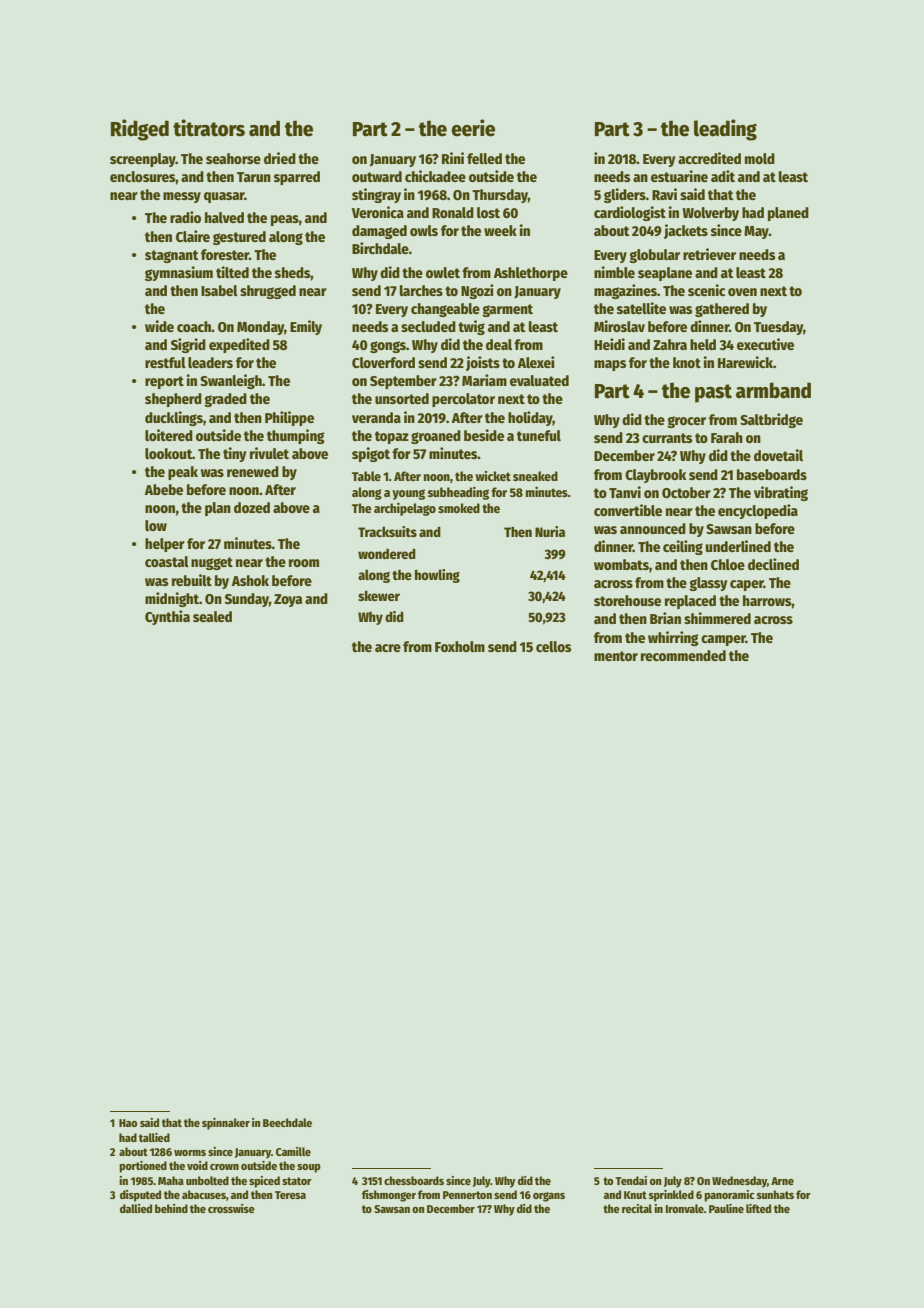  What do you see at coordinates (435, 176) in the screenshot?
I see `chickadee` at bounding box center [435, 176].
